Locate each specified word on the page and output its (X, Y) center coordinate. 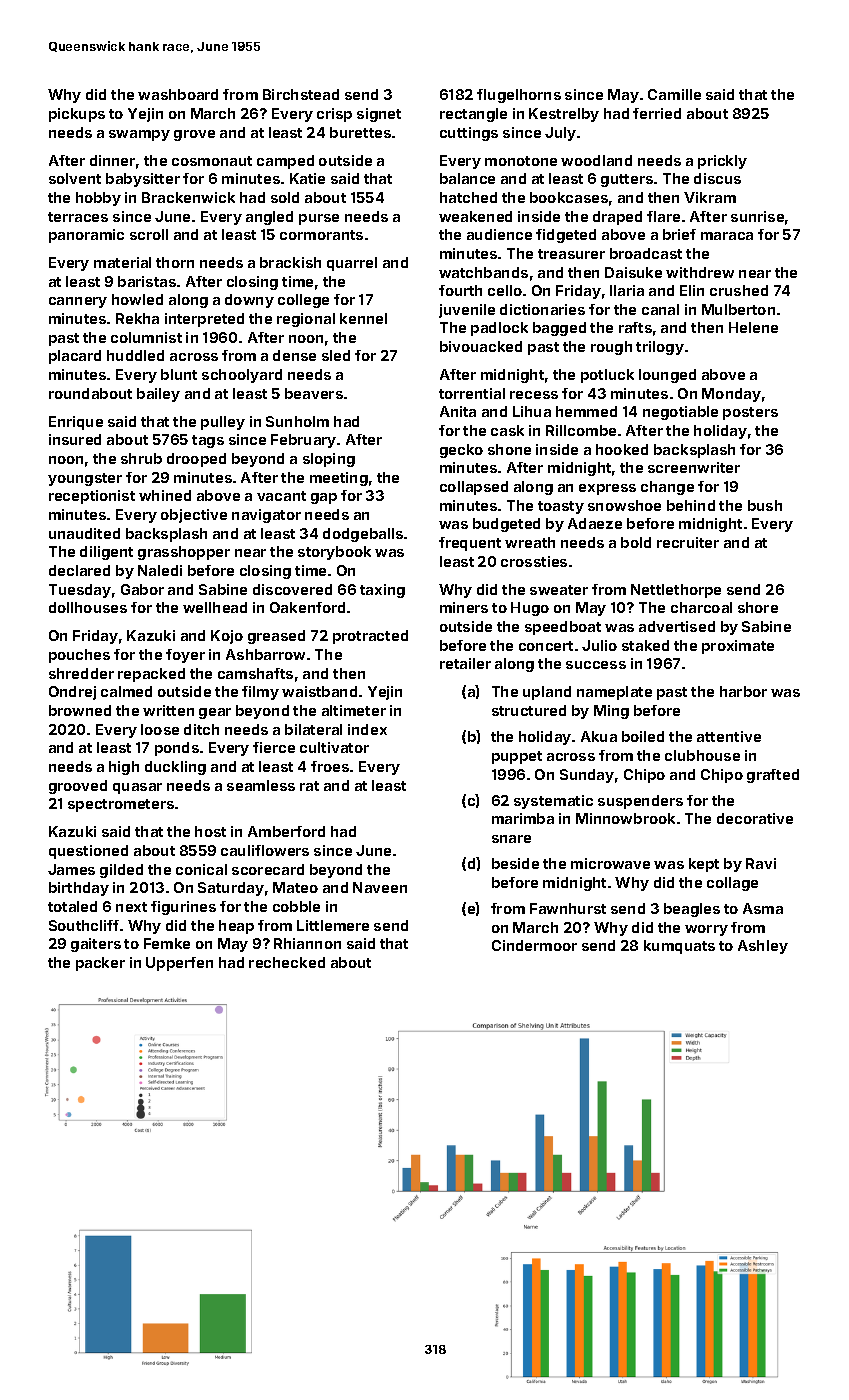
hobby (98, 199)
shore (758, 607)
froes (330, 766)
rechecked (287, 962)
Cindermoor (534, 945)
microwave (610, 863)
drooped (196, 460)
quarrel (352, 264)
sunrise (757, 216)
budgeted (506, 525)
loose (160, 729)
